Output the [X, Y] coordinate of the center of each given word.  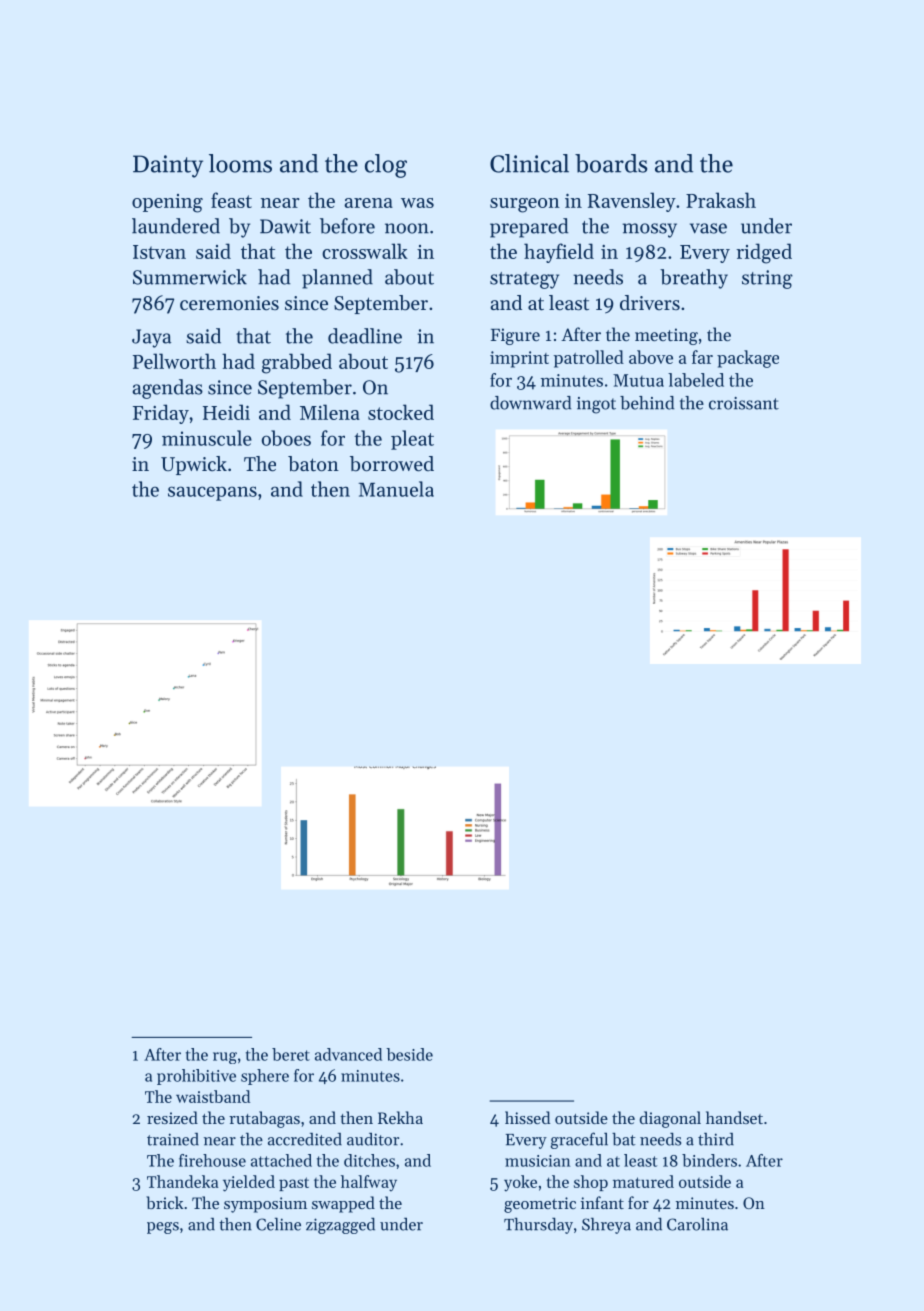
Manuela [396, 489]
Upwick [194, 465]
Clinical [529, 163]
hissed [527, 1117]
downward [530, 403]
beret [291, 1054]
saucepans [212, 493]
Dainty [168, 166]
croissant [744, 403]
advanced [348, 1054]
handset [734, 1117]
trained [173, 1139]
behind [647, 403]
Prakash [721, 200]
